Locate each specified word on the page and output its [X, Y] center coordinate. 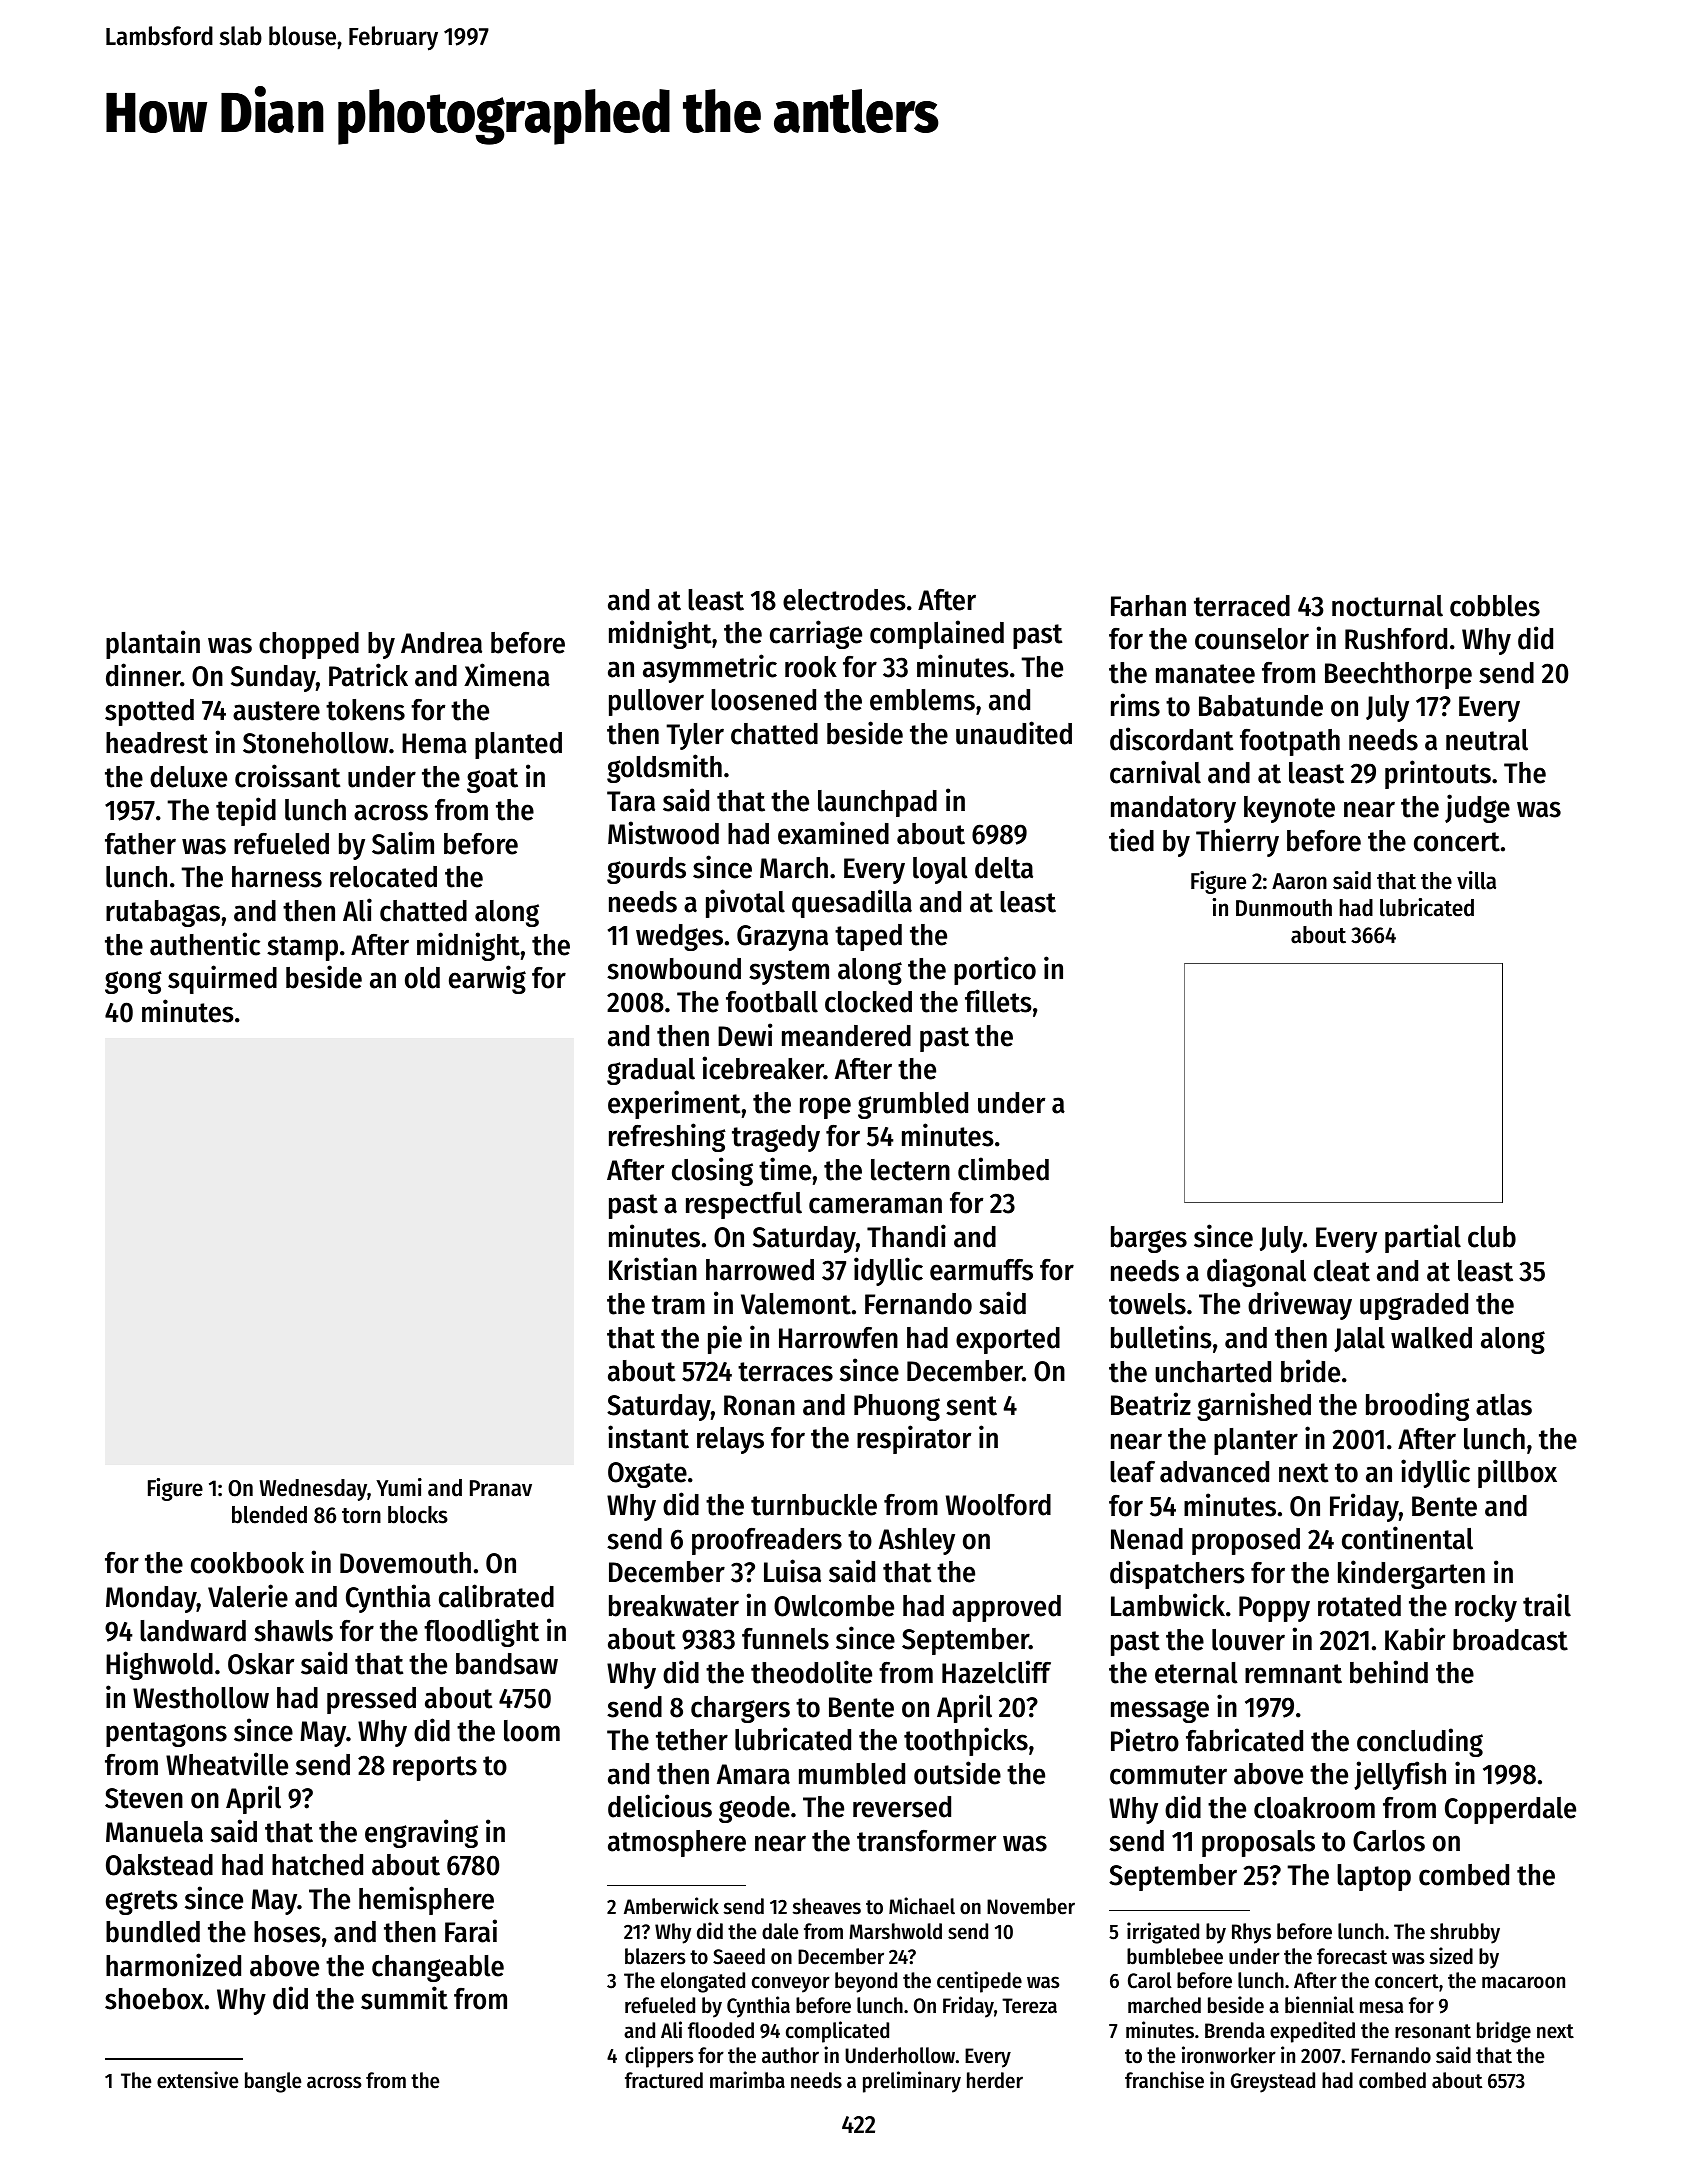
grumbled [913, 1105]
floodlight [481, 1632]
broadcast [1510, 1640]
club [1492, 1237]
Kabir [1415, 1639]
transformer [926, 1841]
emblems [922, 700]
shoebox [154, 1999]
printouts [1438, 774]
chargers [740, 1709]
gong [133, 982]
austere [276, 711]
